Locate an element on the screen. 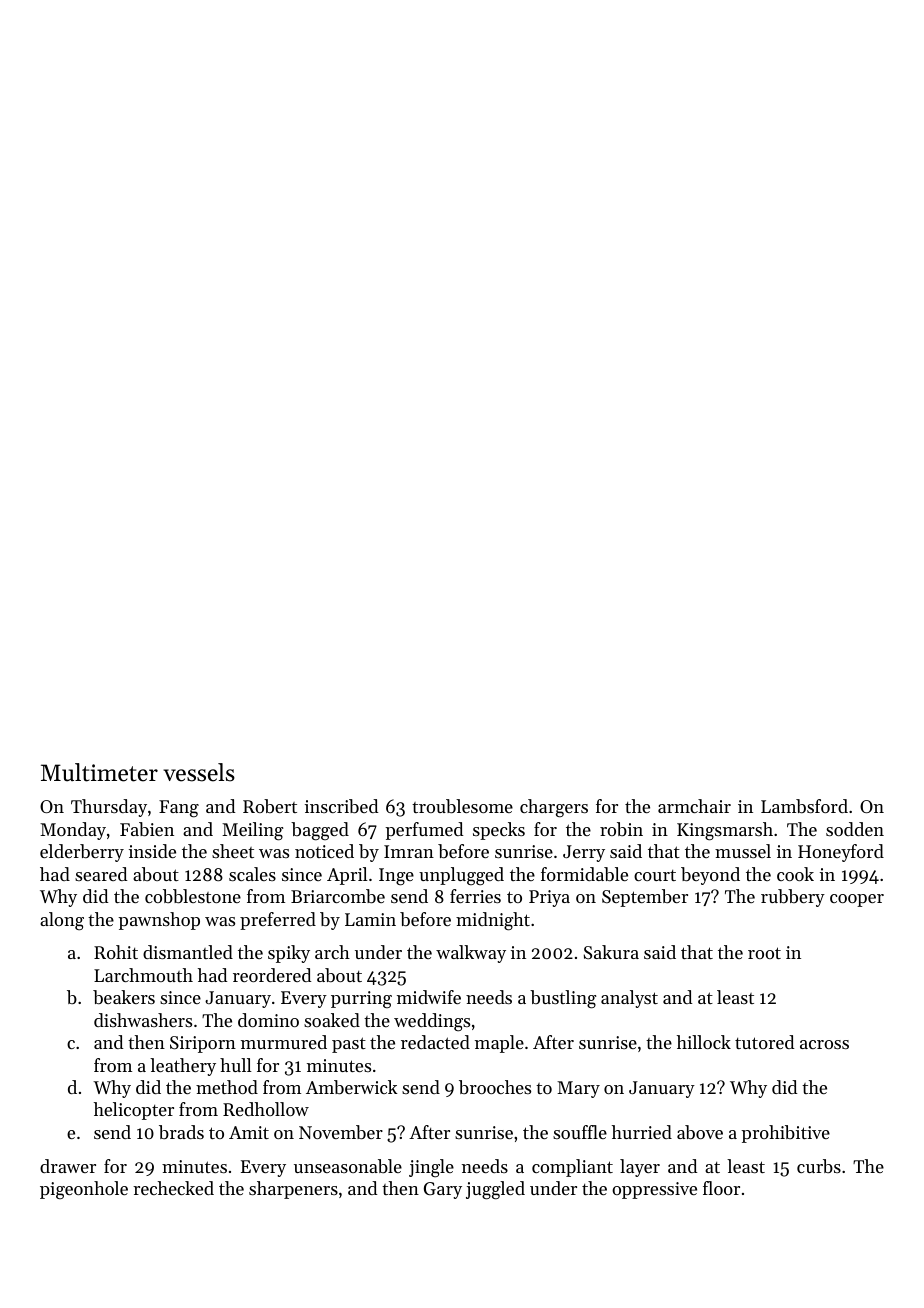 The height and width of the screenshot is (1308, 924). Rohit is located at coordinates (116, 952).
